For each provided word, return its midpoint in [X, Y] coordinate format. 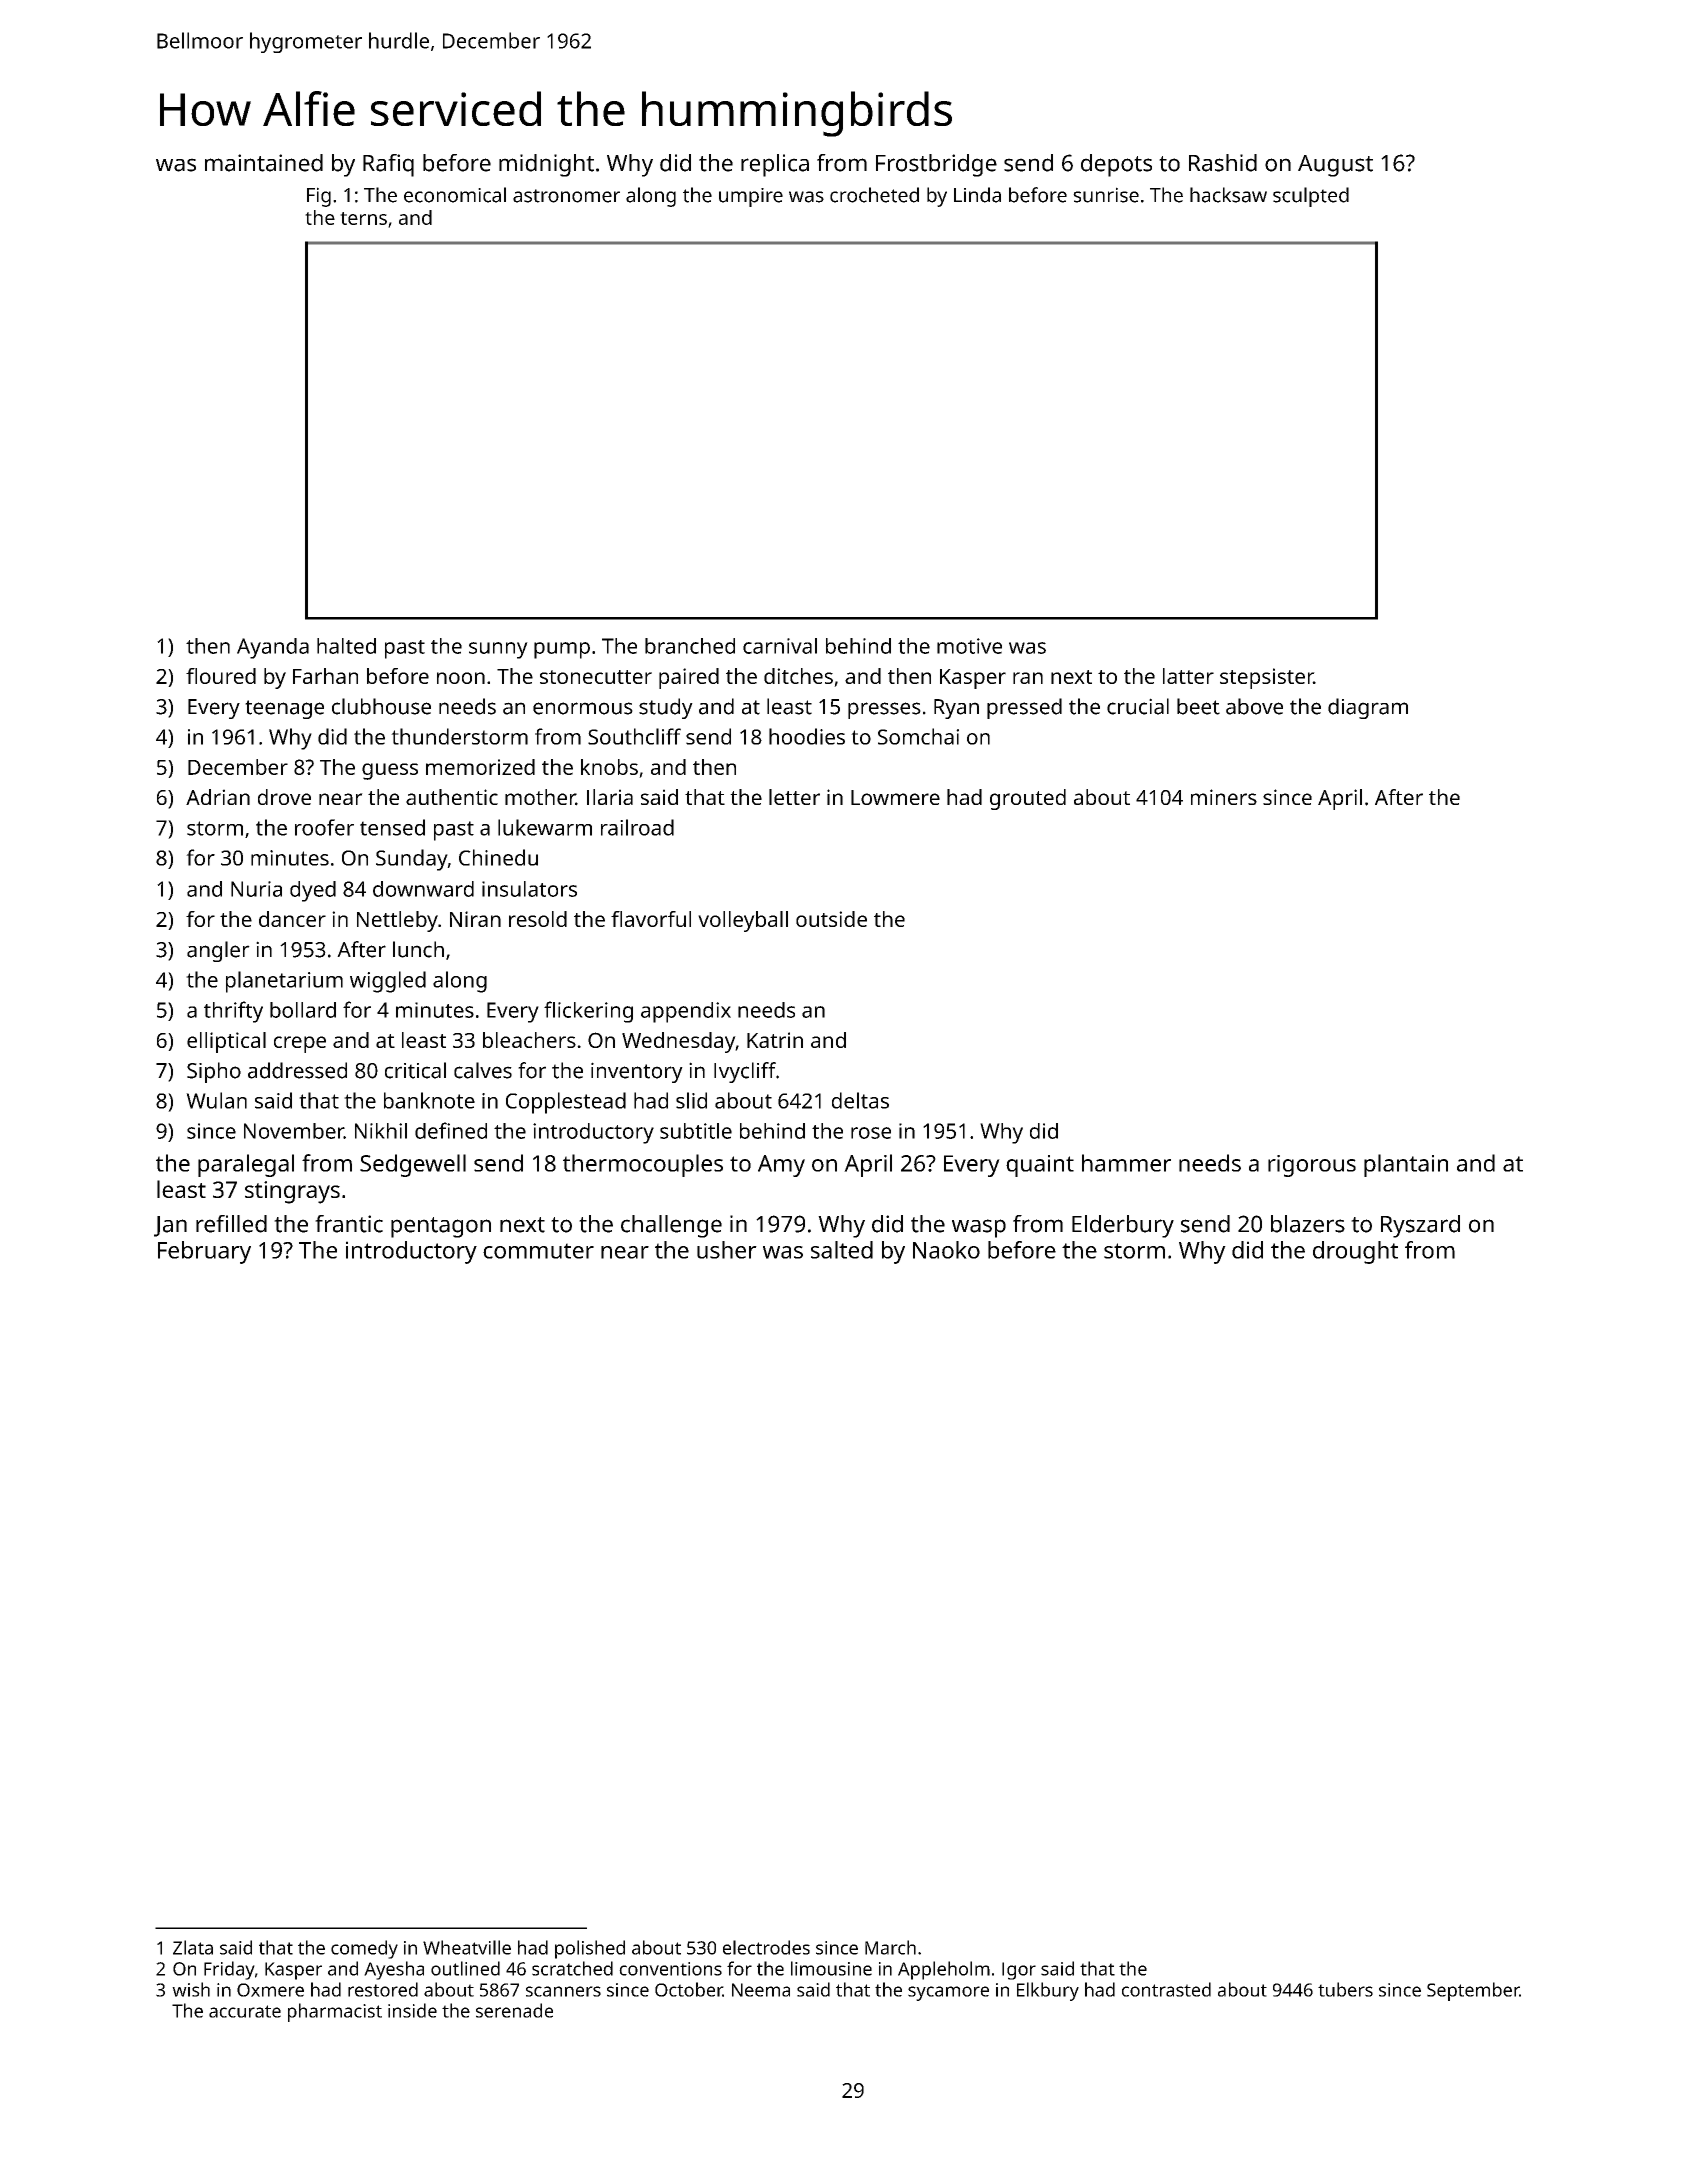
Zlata [193, 1947]
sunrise [1106, 195]
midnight [546, 165]
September [1473, 1991]
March [890, 1947]
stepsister [1267, 678]
